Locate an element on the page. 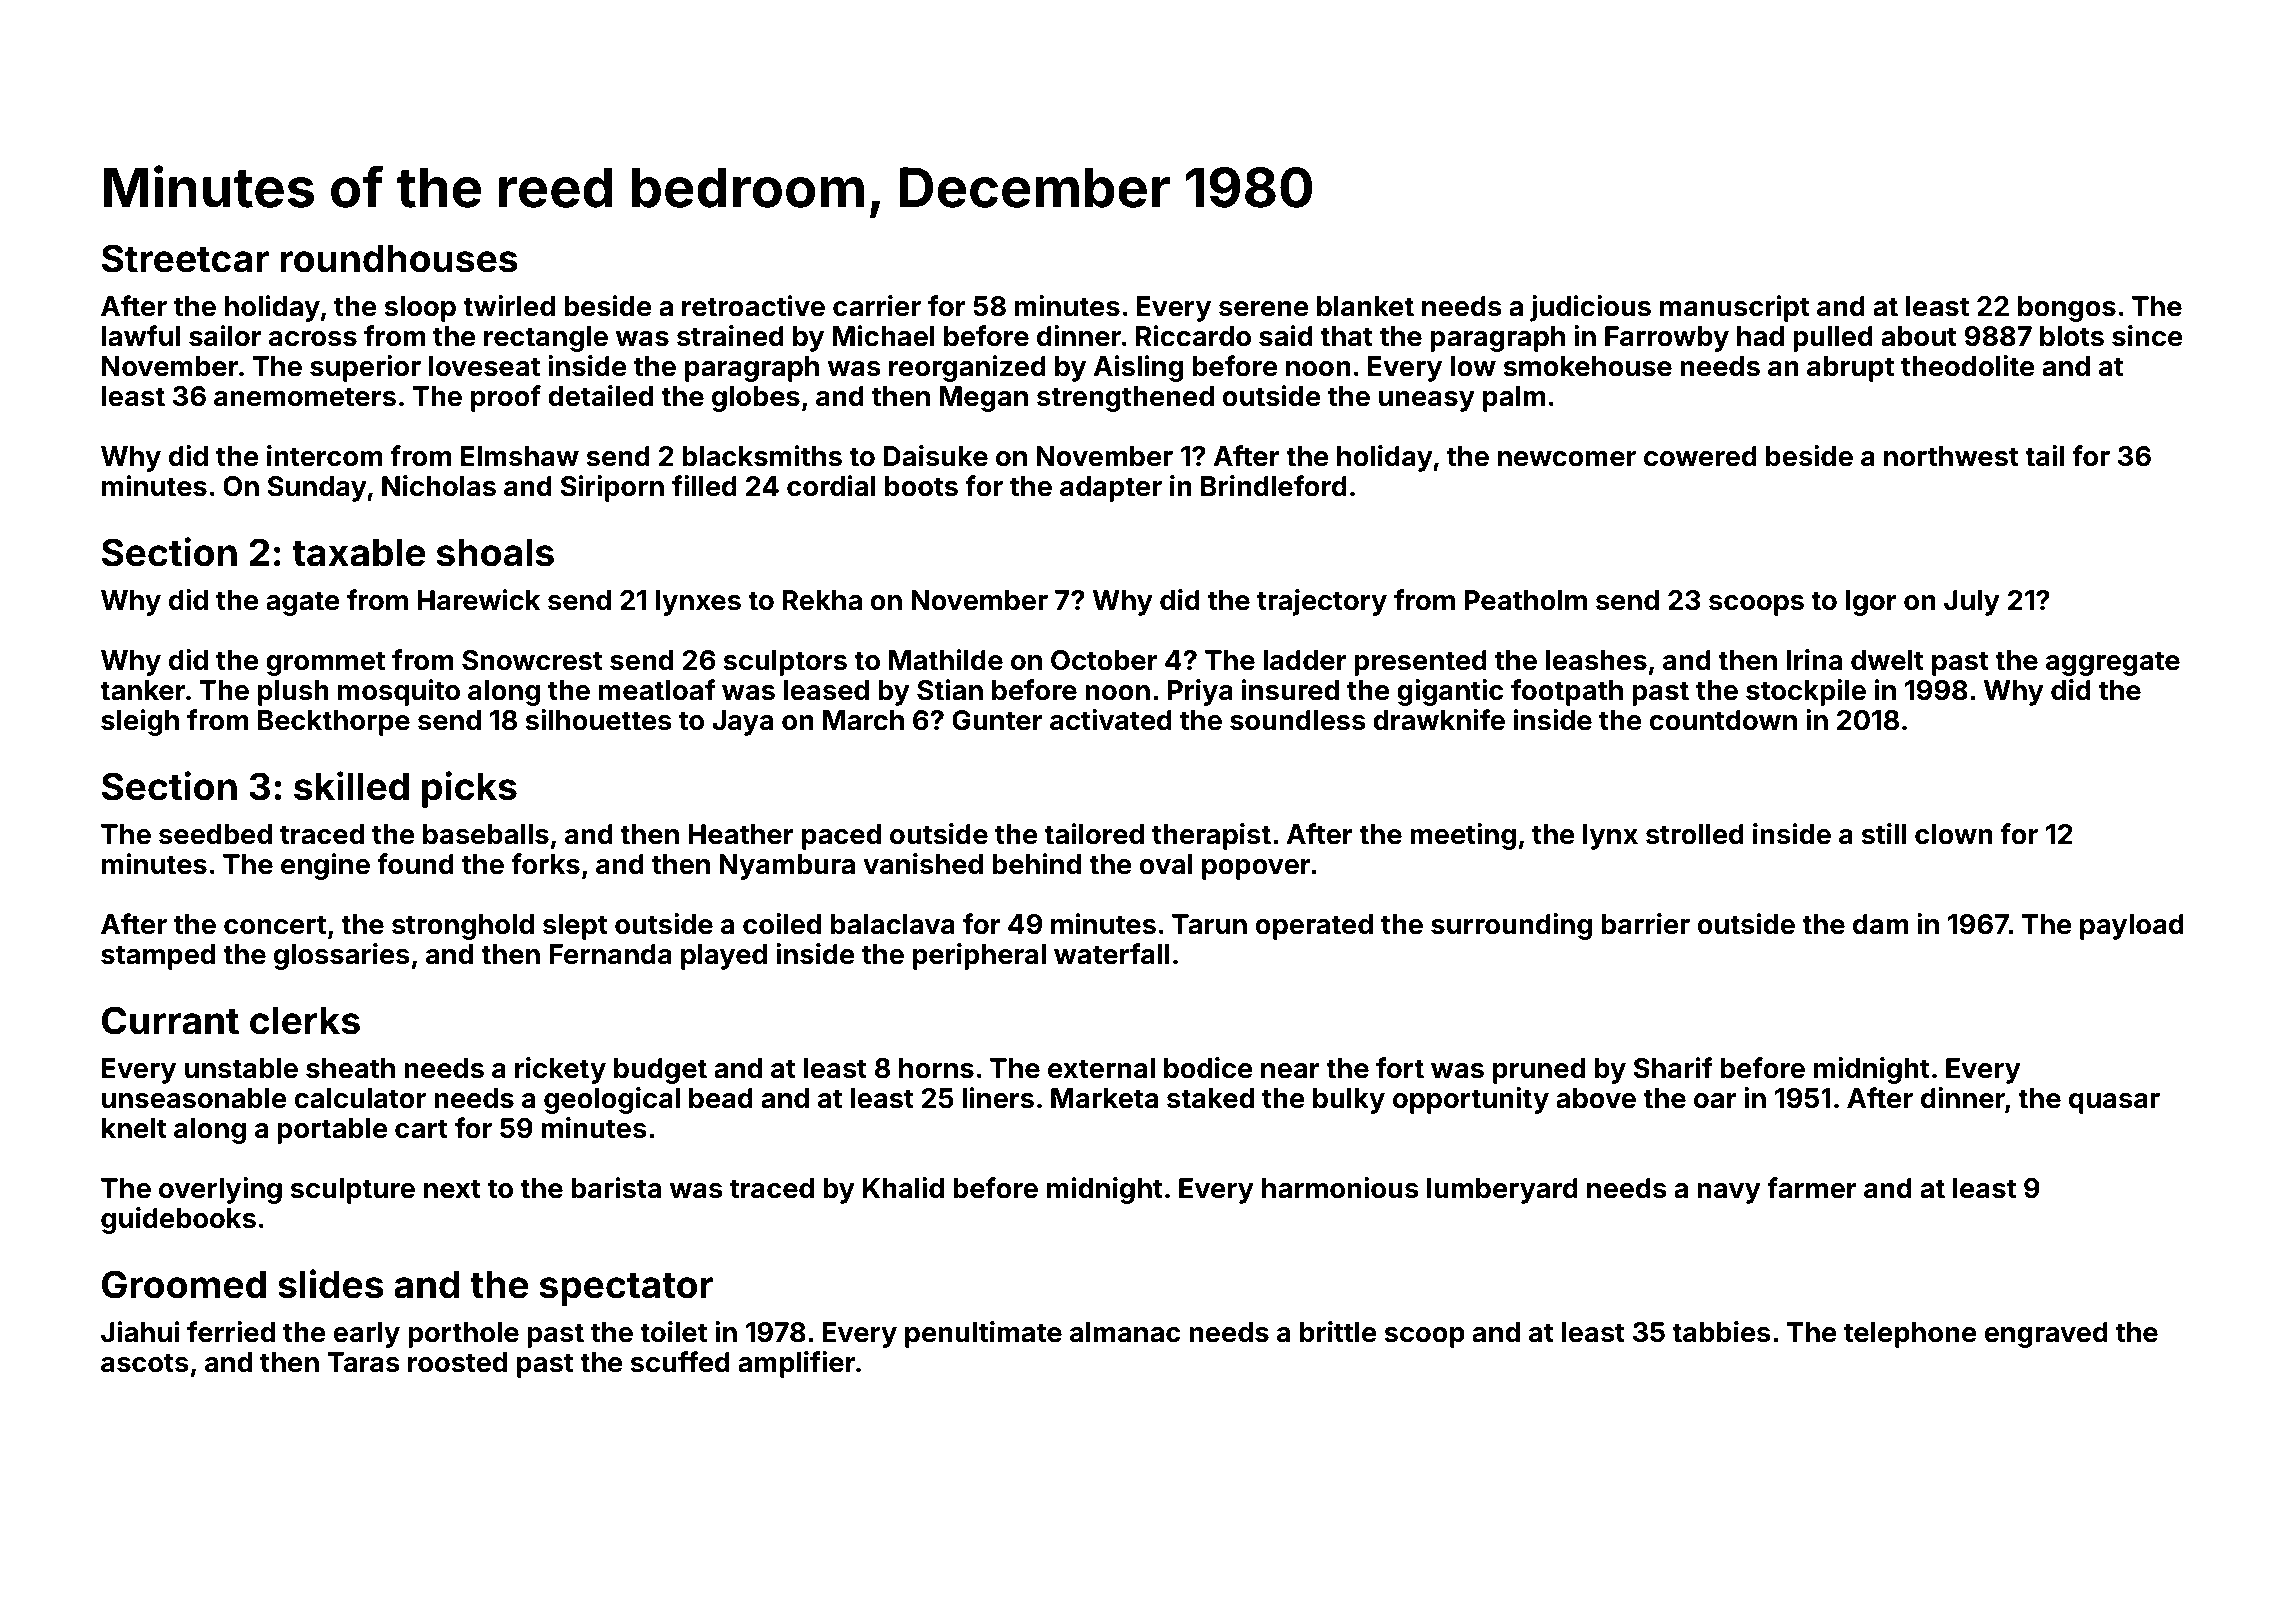 This image has height=1620, width=2292. glossaries is located at coordinates (342, 956).
